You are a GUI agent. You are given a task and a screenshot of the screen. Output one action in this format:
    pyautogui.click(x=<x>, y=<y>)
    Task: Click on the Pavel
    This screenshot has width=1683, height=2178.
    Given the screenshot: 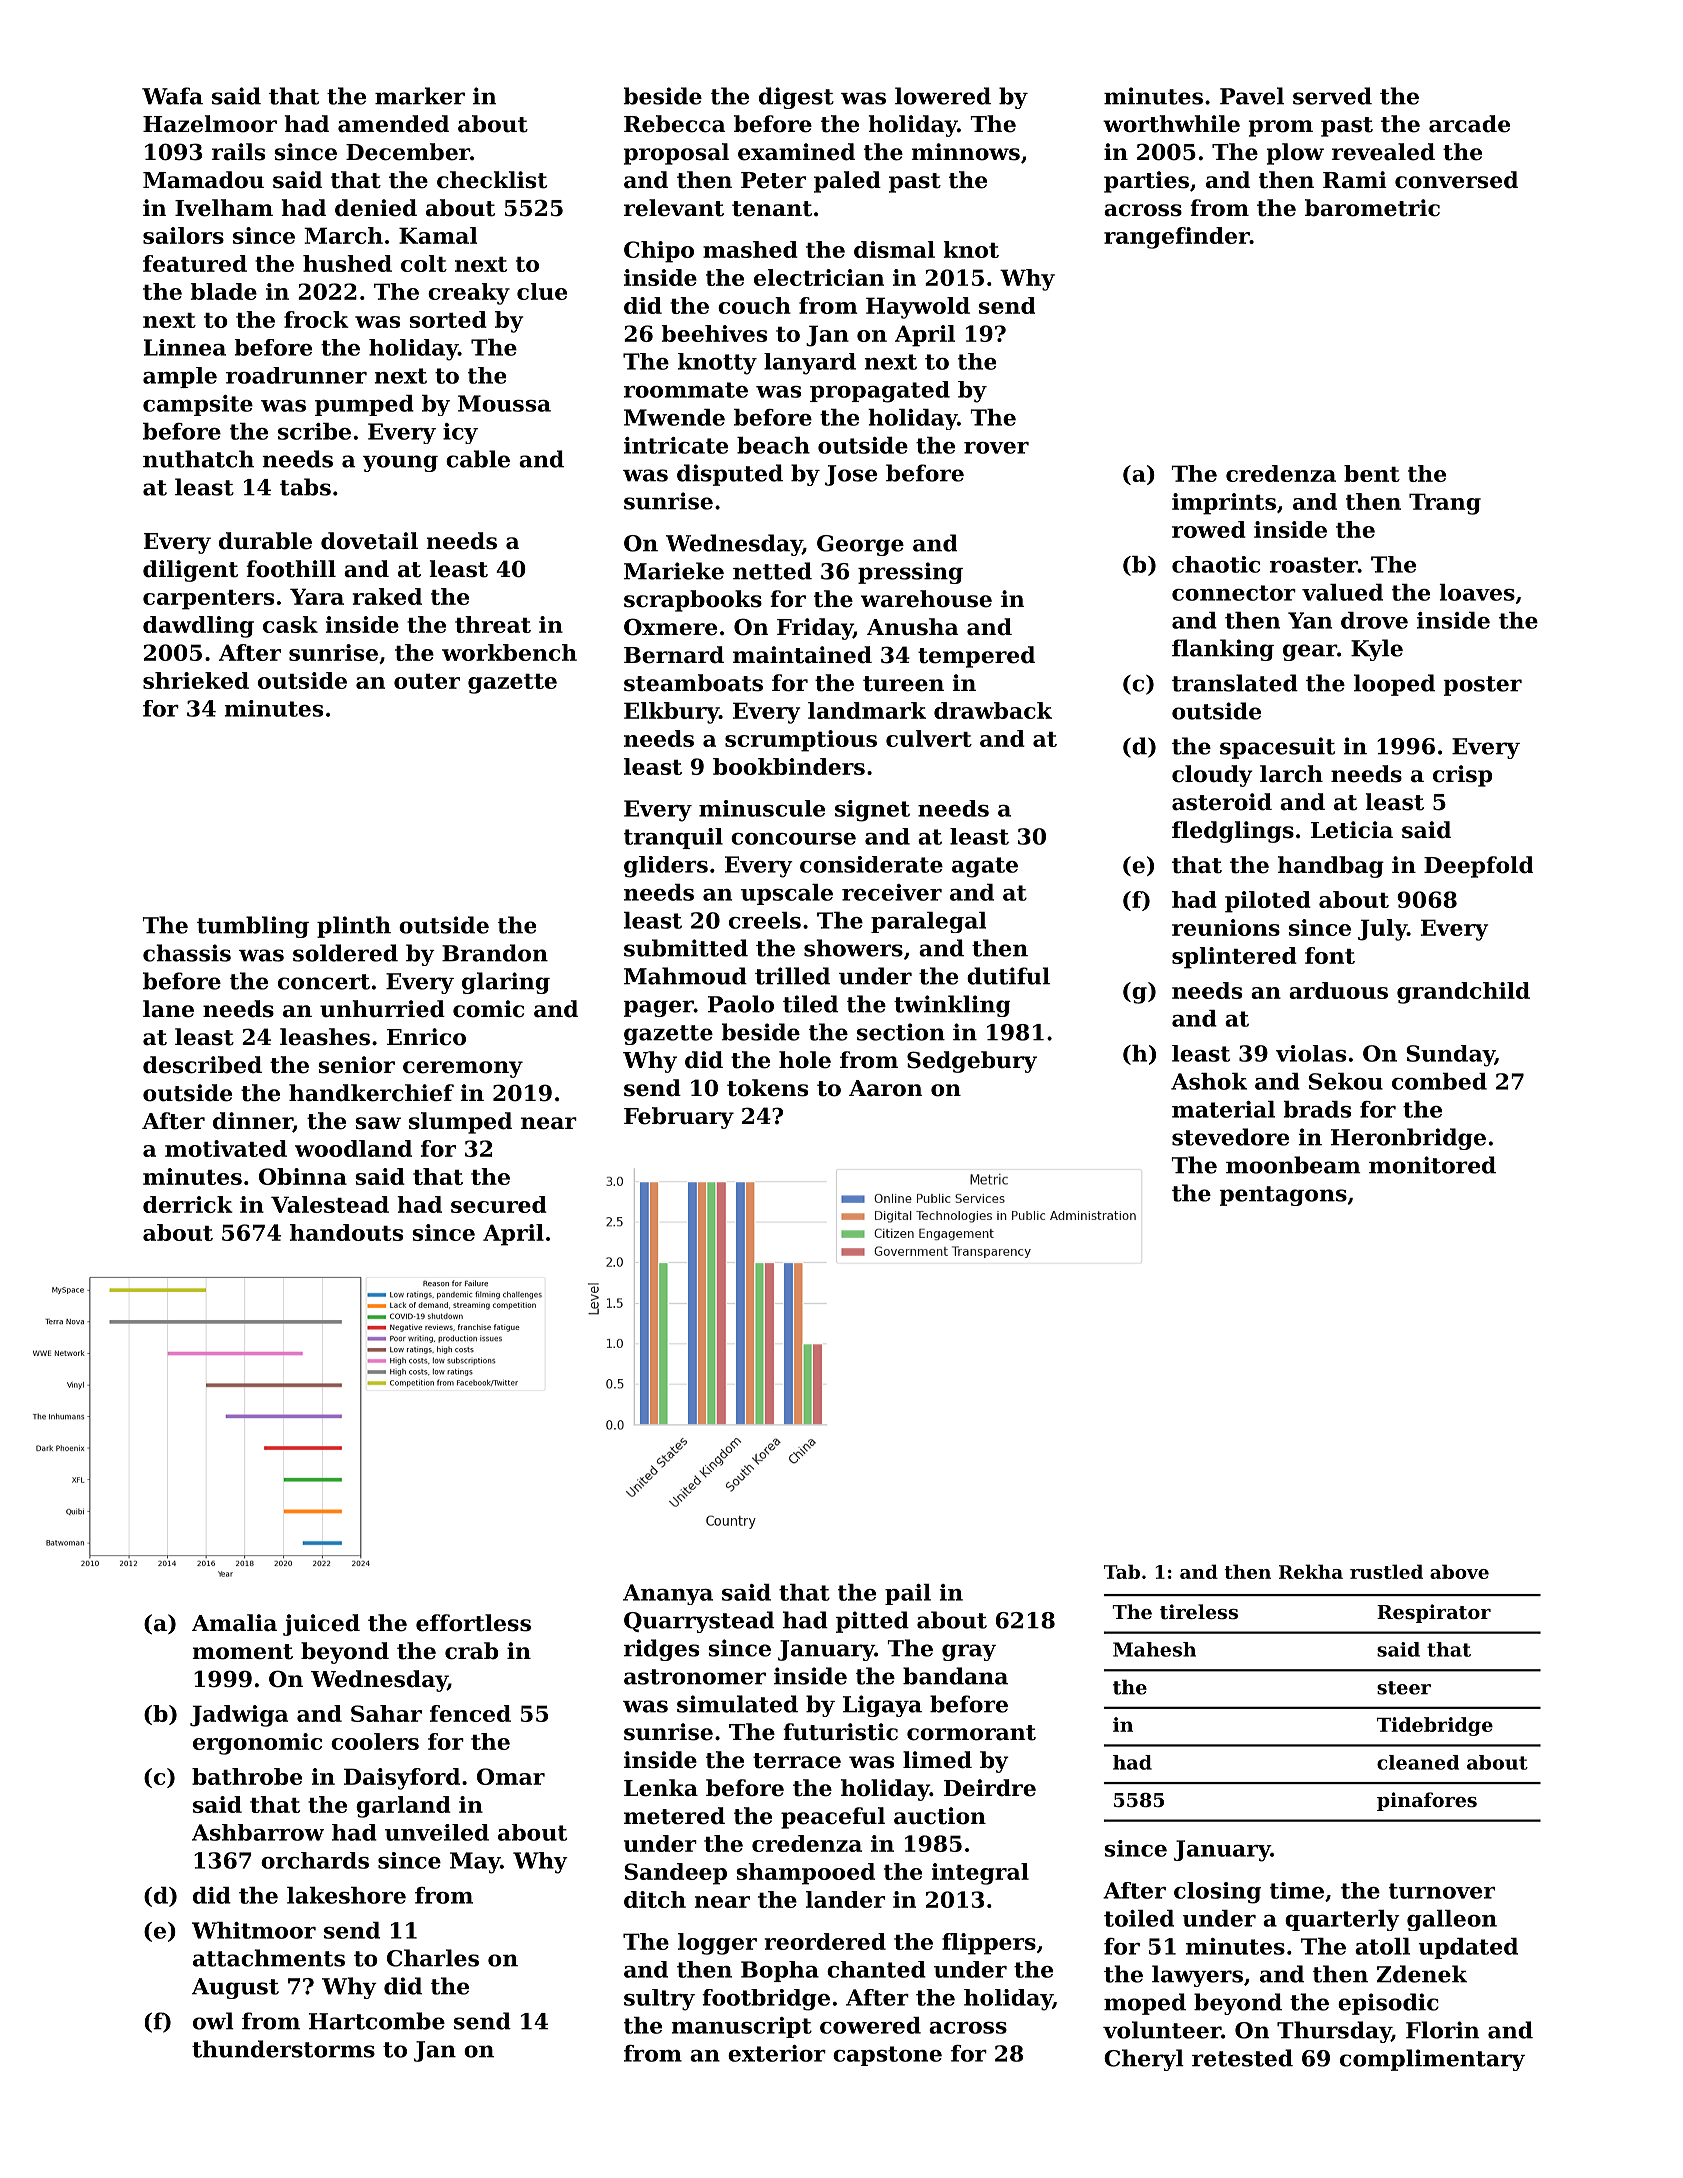 What is the action you would take?
    pyautogui.click(x=1252, y=96)
